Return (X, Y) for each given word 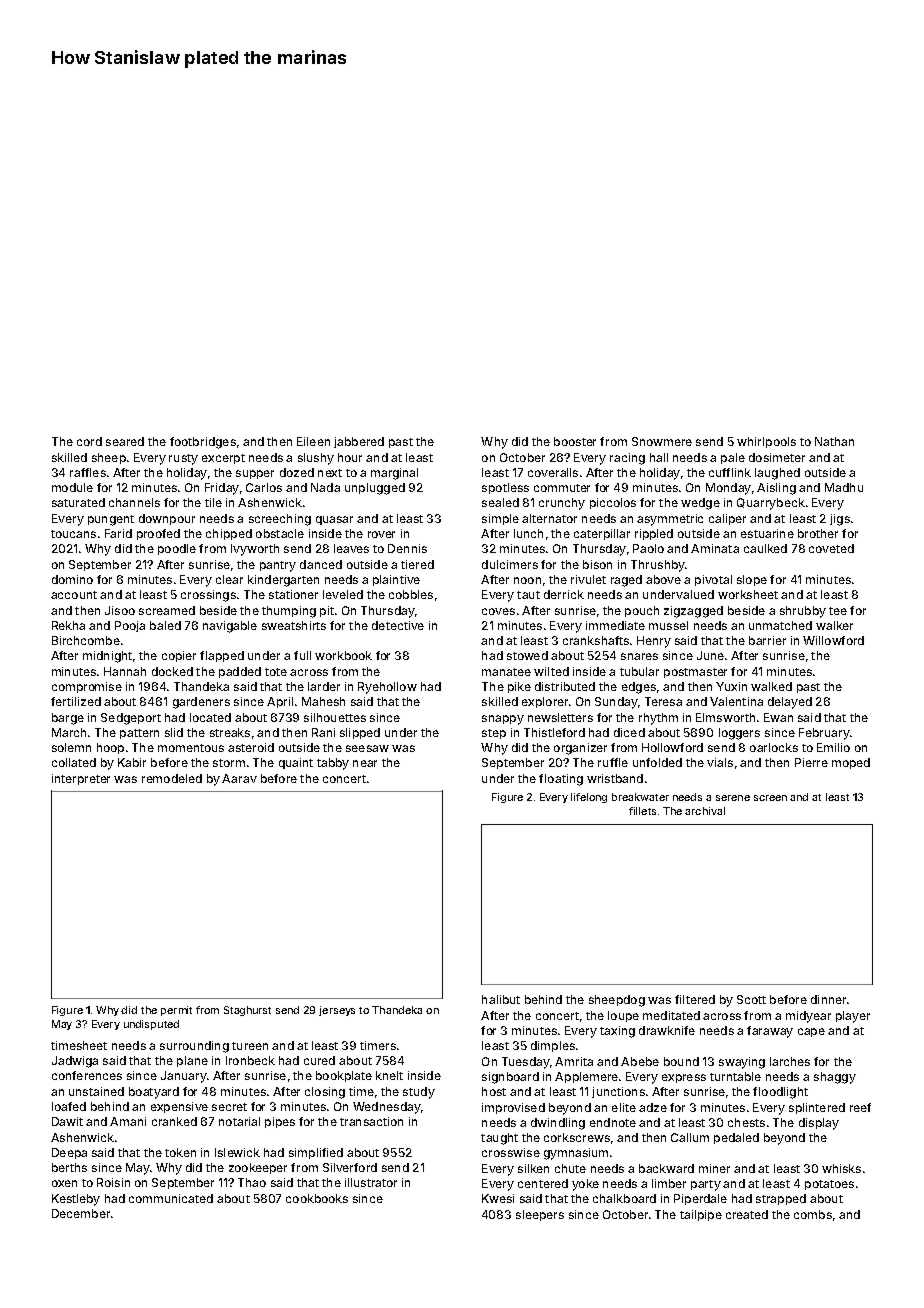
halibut (501, 999)
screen (770, 798)
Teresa (663, 701)
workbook (343, 655)
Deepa (69, 1153)
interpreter (81, 779)
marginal (394, 474)
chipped (229, 534)
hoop (110, 748)
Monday (728, 489)
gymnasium (576, 1154)
